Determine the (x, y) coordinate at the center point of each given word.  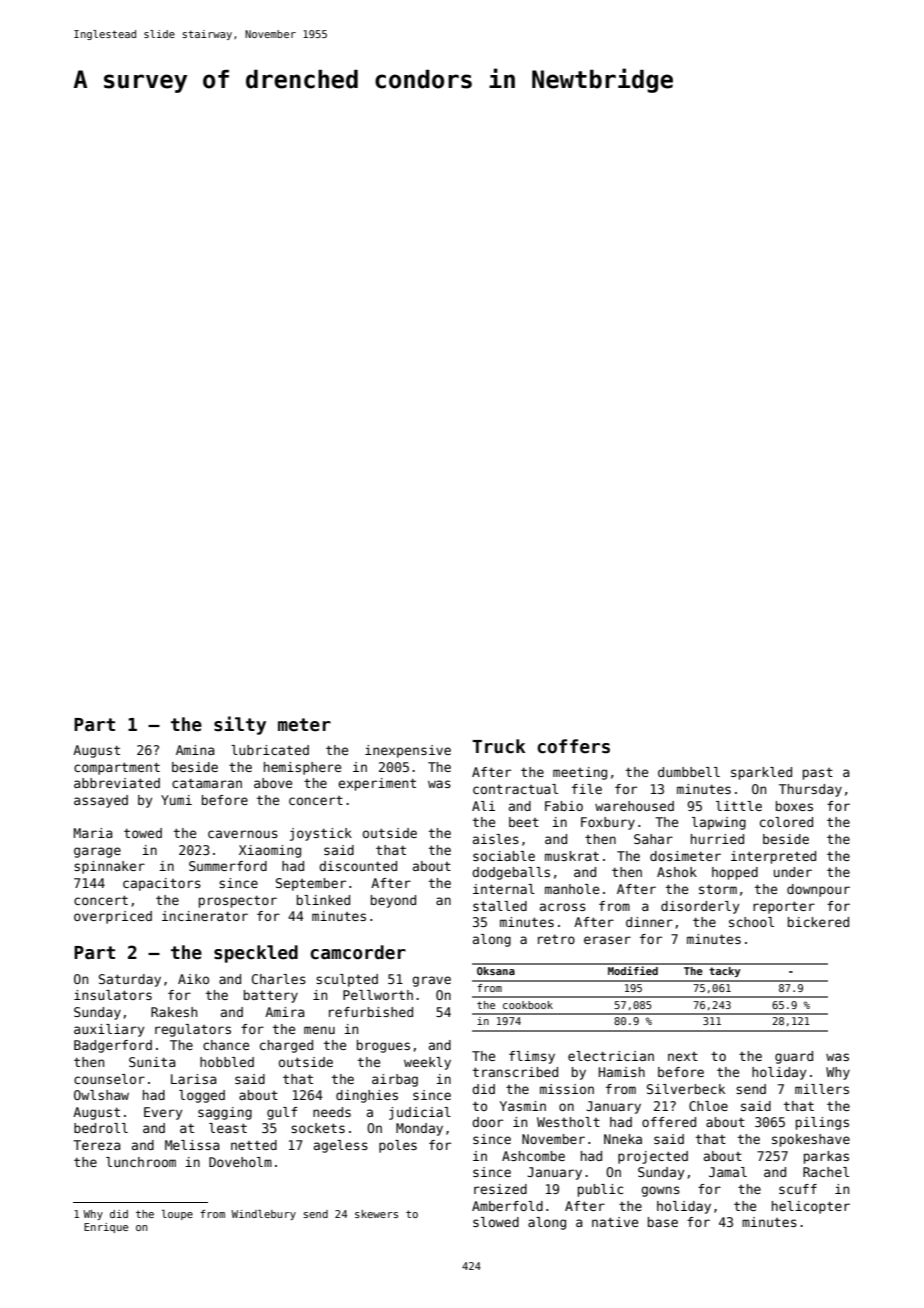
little (739, 806)
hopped (735, 873)
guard (794, 1057)
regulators (193, 1030)
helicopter (811, 1207)
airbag (395, 1080)
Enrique (106, 1228)
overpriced (113, 917)
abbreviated (117, 783)
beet (524, 822)
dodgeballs (511, 873)
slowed (496, 1222)
